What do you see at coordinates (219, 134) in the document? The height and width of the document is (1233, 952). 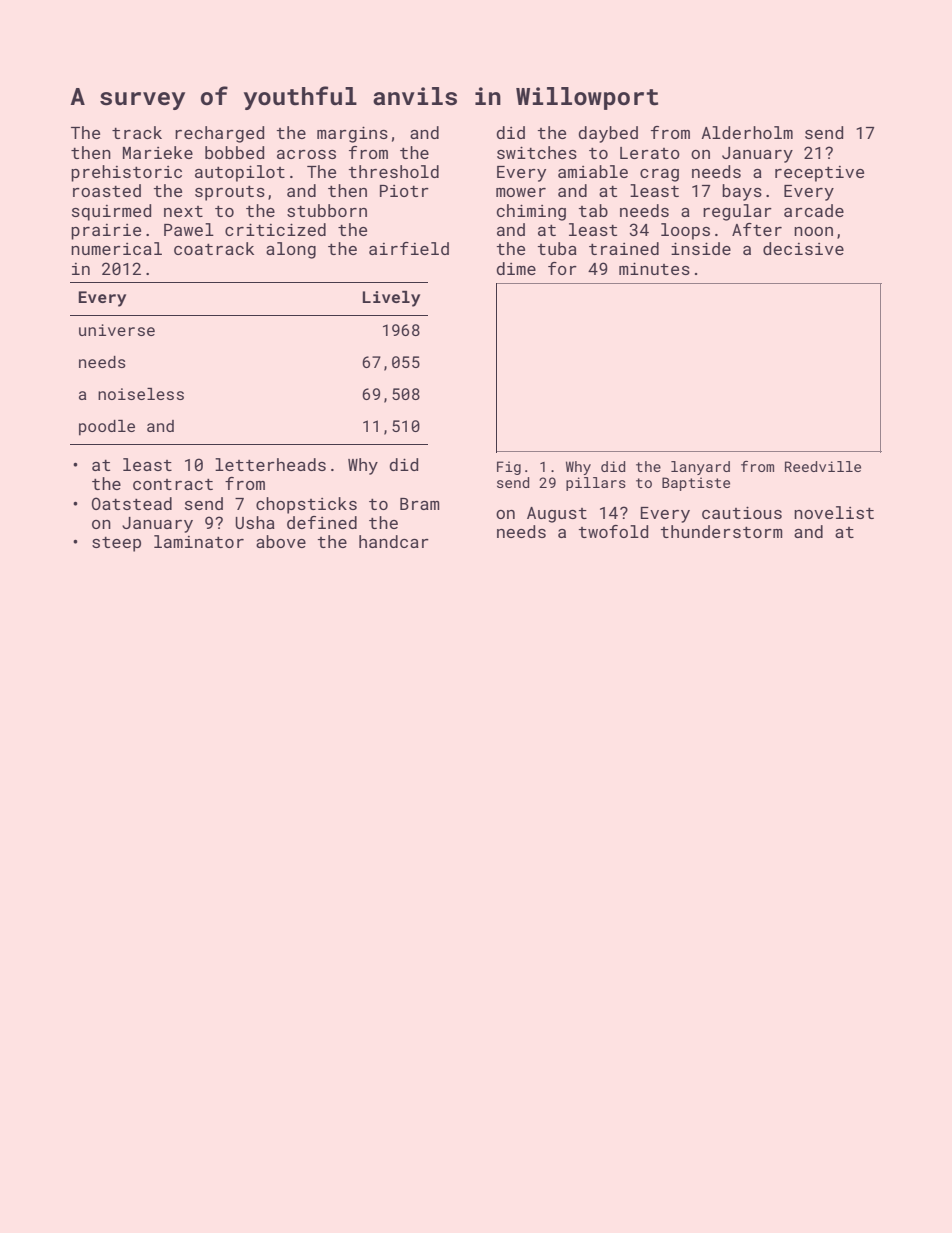 I see `recharged` at bounding box center [219, 134].
